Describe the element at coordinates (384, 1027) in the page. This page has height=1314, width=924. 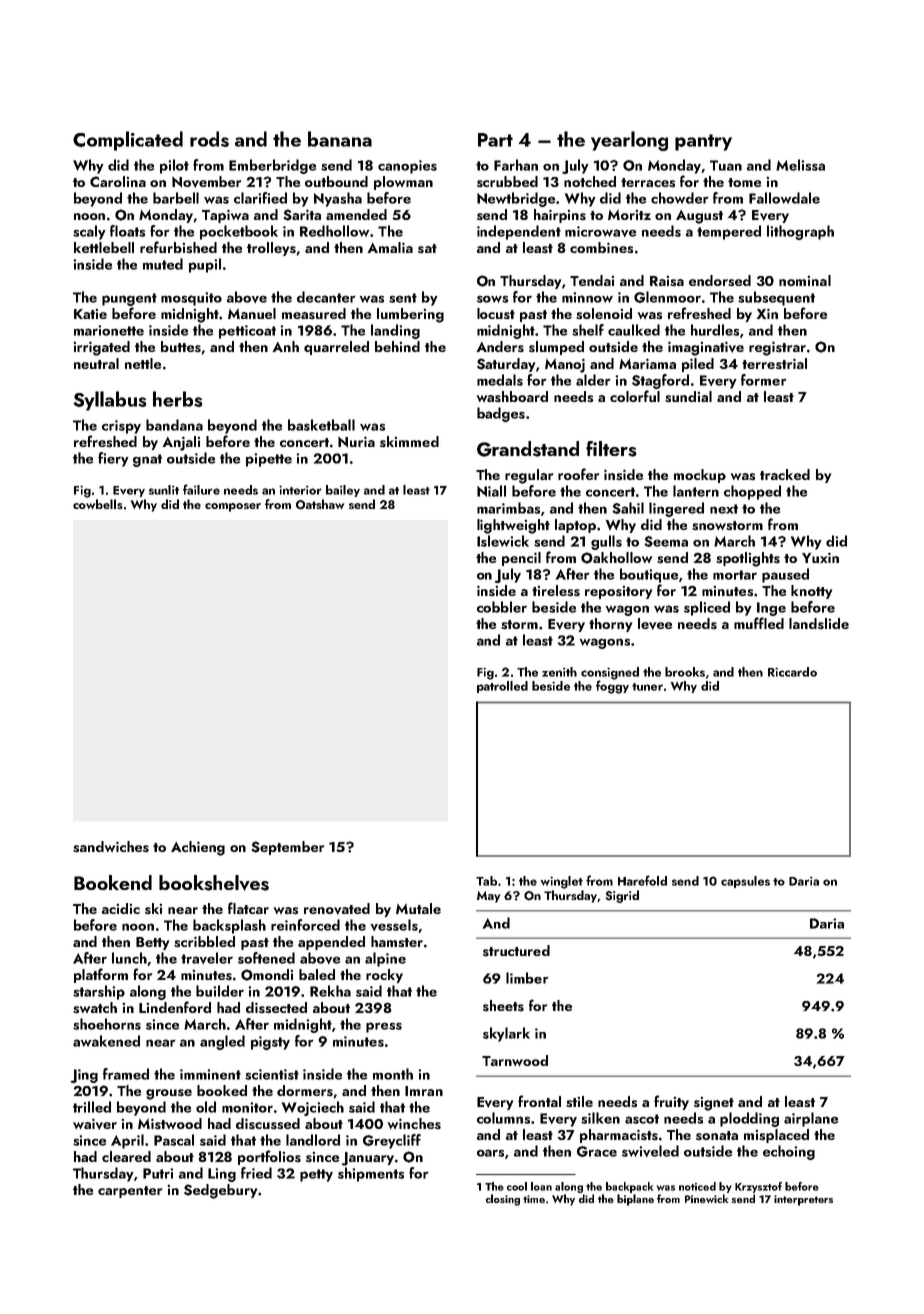
I see `press` at that location.
